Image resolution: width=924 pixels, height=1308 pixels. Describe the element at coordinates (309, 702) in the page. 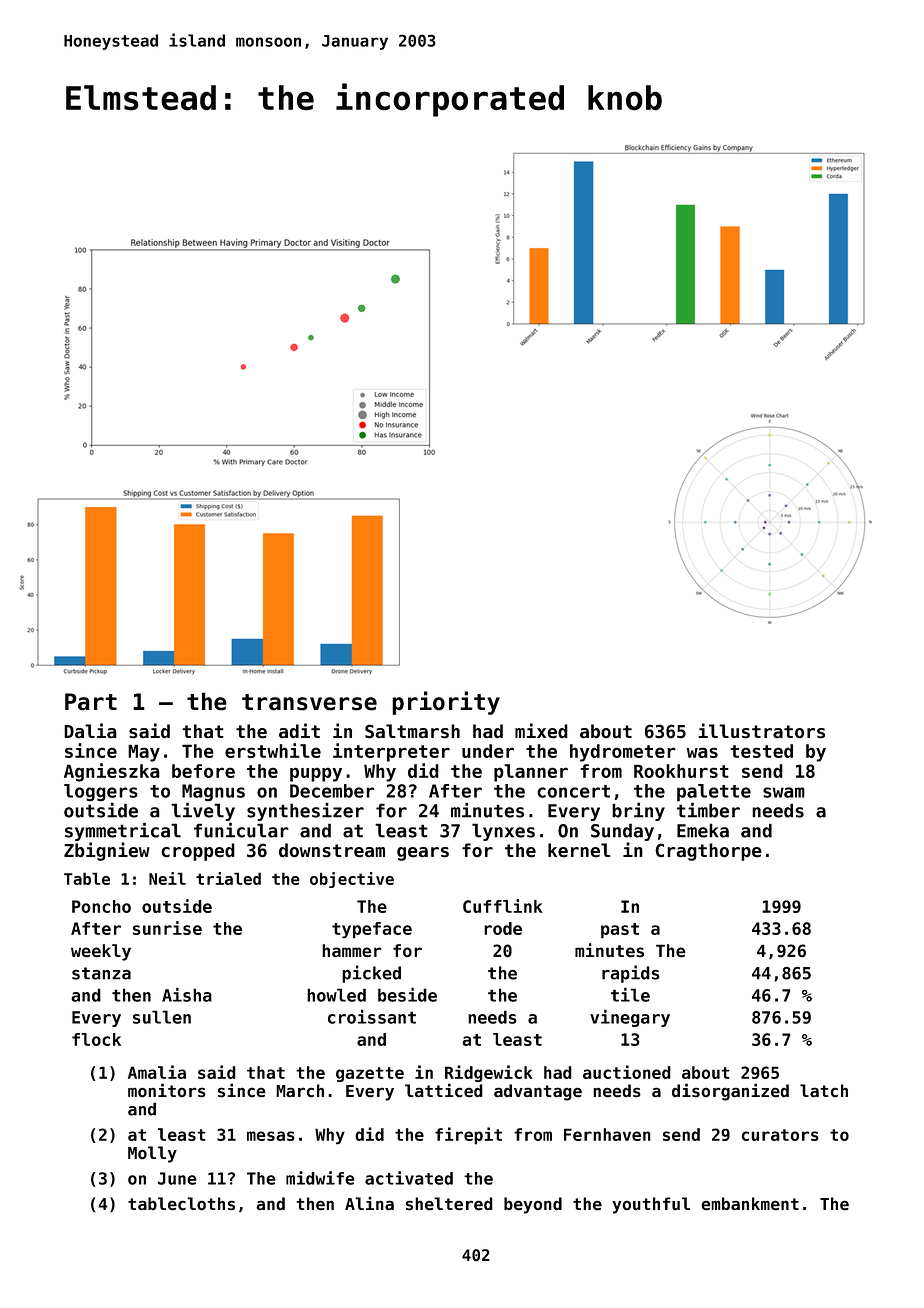

I see `transverse` at that location.
